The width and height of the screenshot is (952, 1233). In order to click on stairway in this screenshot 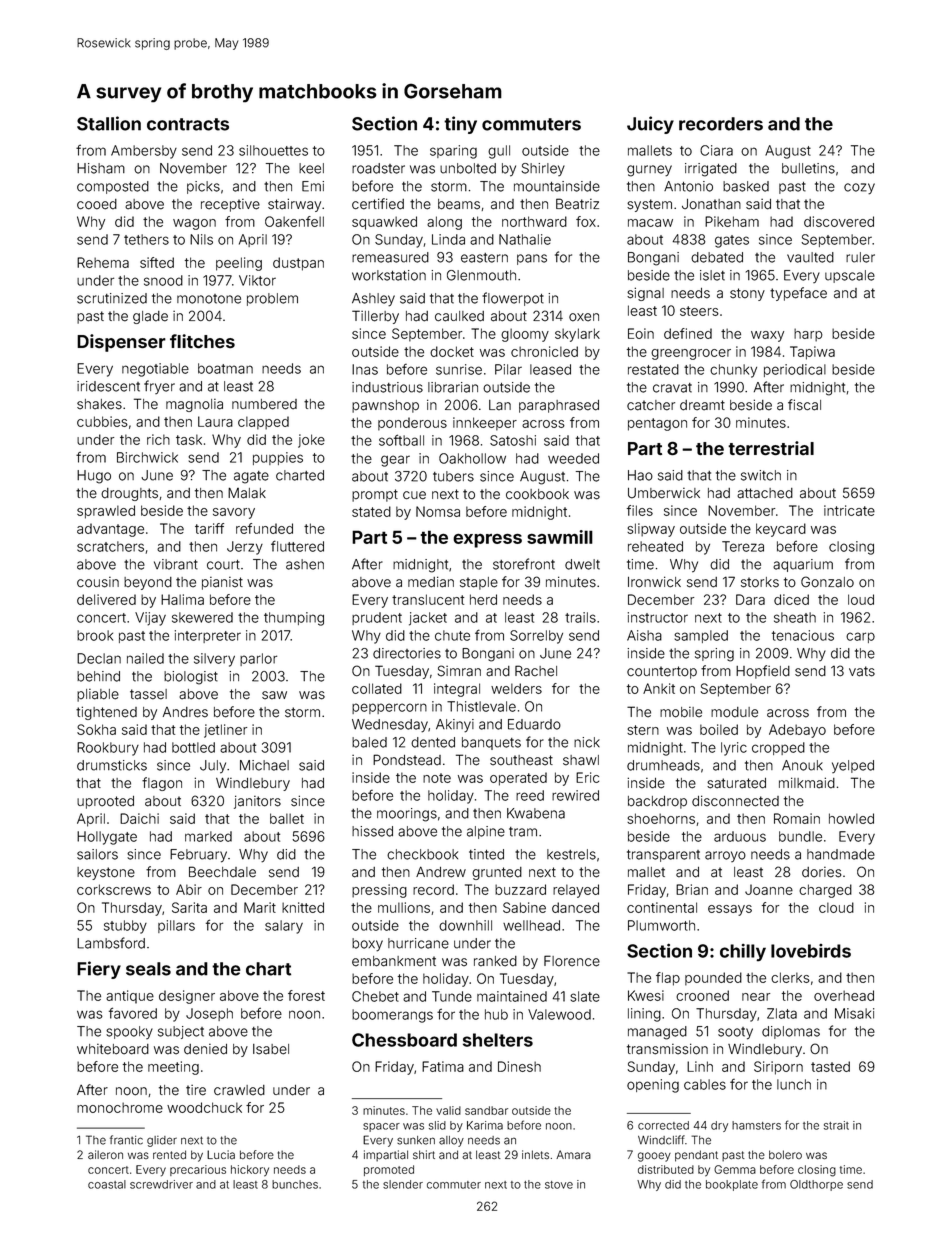, I will do `click(294, 205)`.
